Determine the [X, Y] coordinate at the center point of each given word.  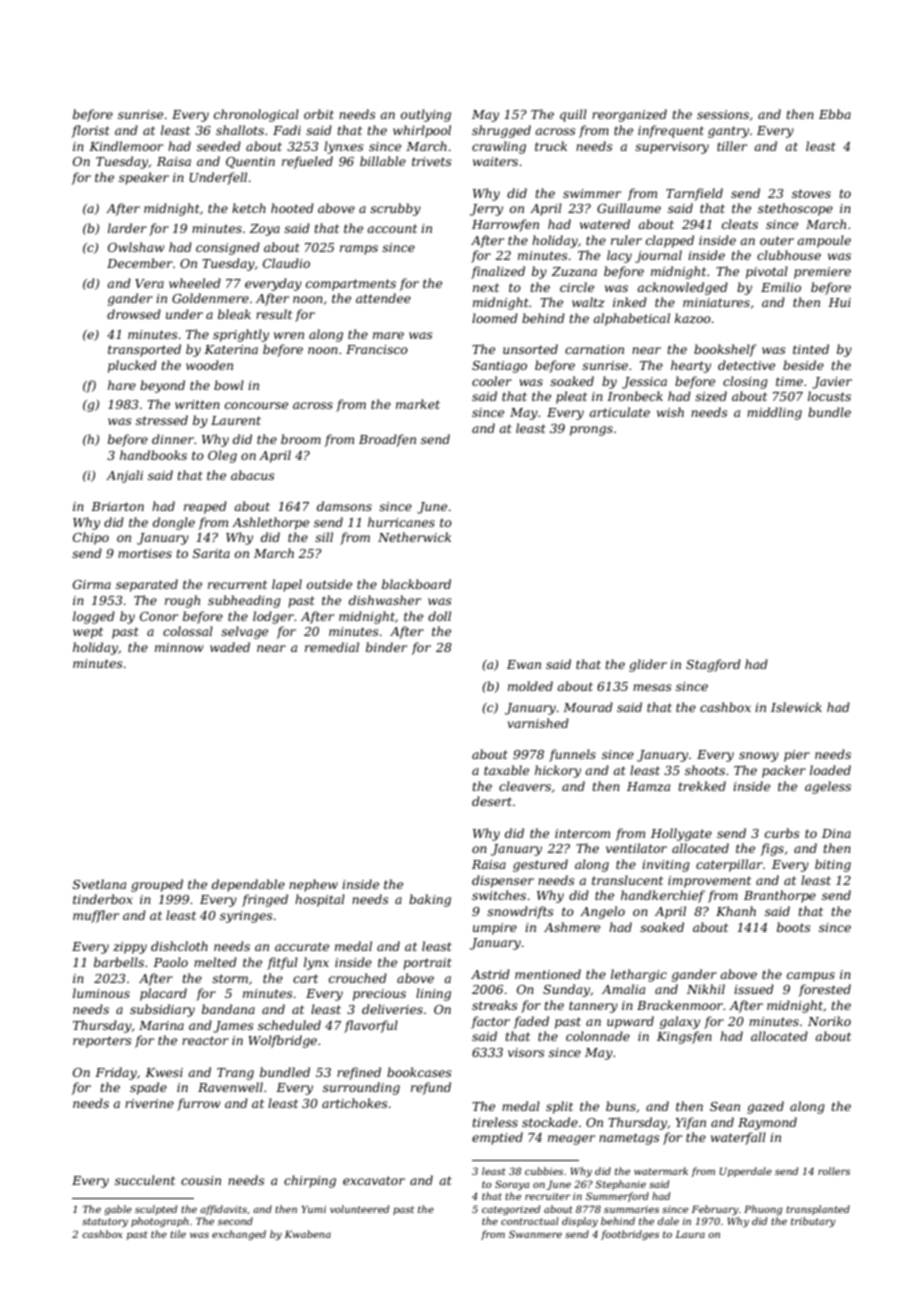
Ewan [524, 664]
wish [670, 412]
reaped [205, 507]
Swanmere [535, 1234]
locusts [829, 396]
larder [127, 228]
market [418, 404]
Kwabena [307, 1234]
